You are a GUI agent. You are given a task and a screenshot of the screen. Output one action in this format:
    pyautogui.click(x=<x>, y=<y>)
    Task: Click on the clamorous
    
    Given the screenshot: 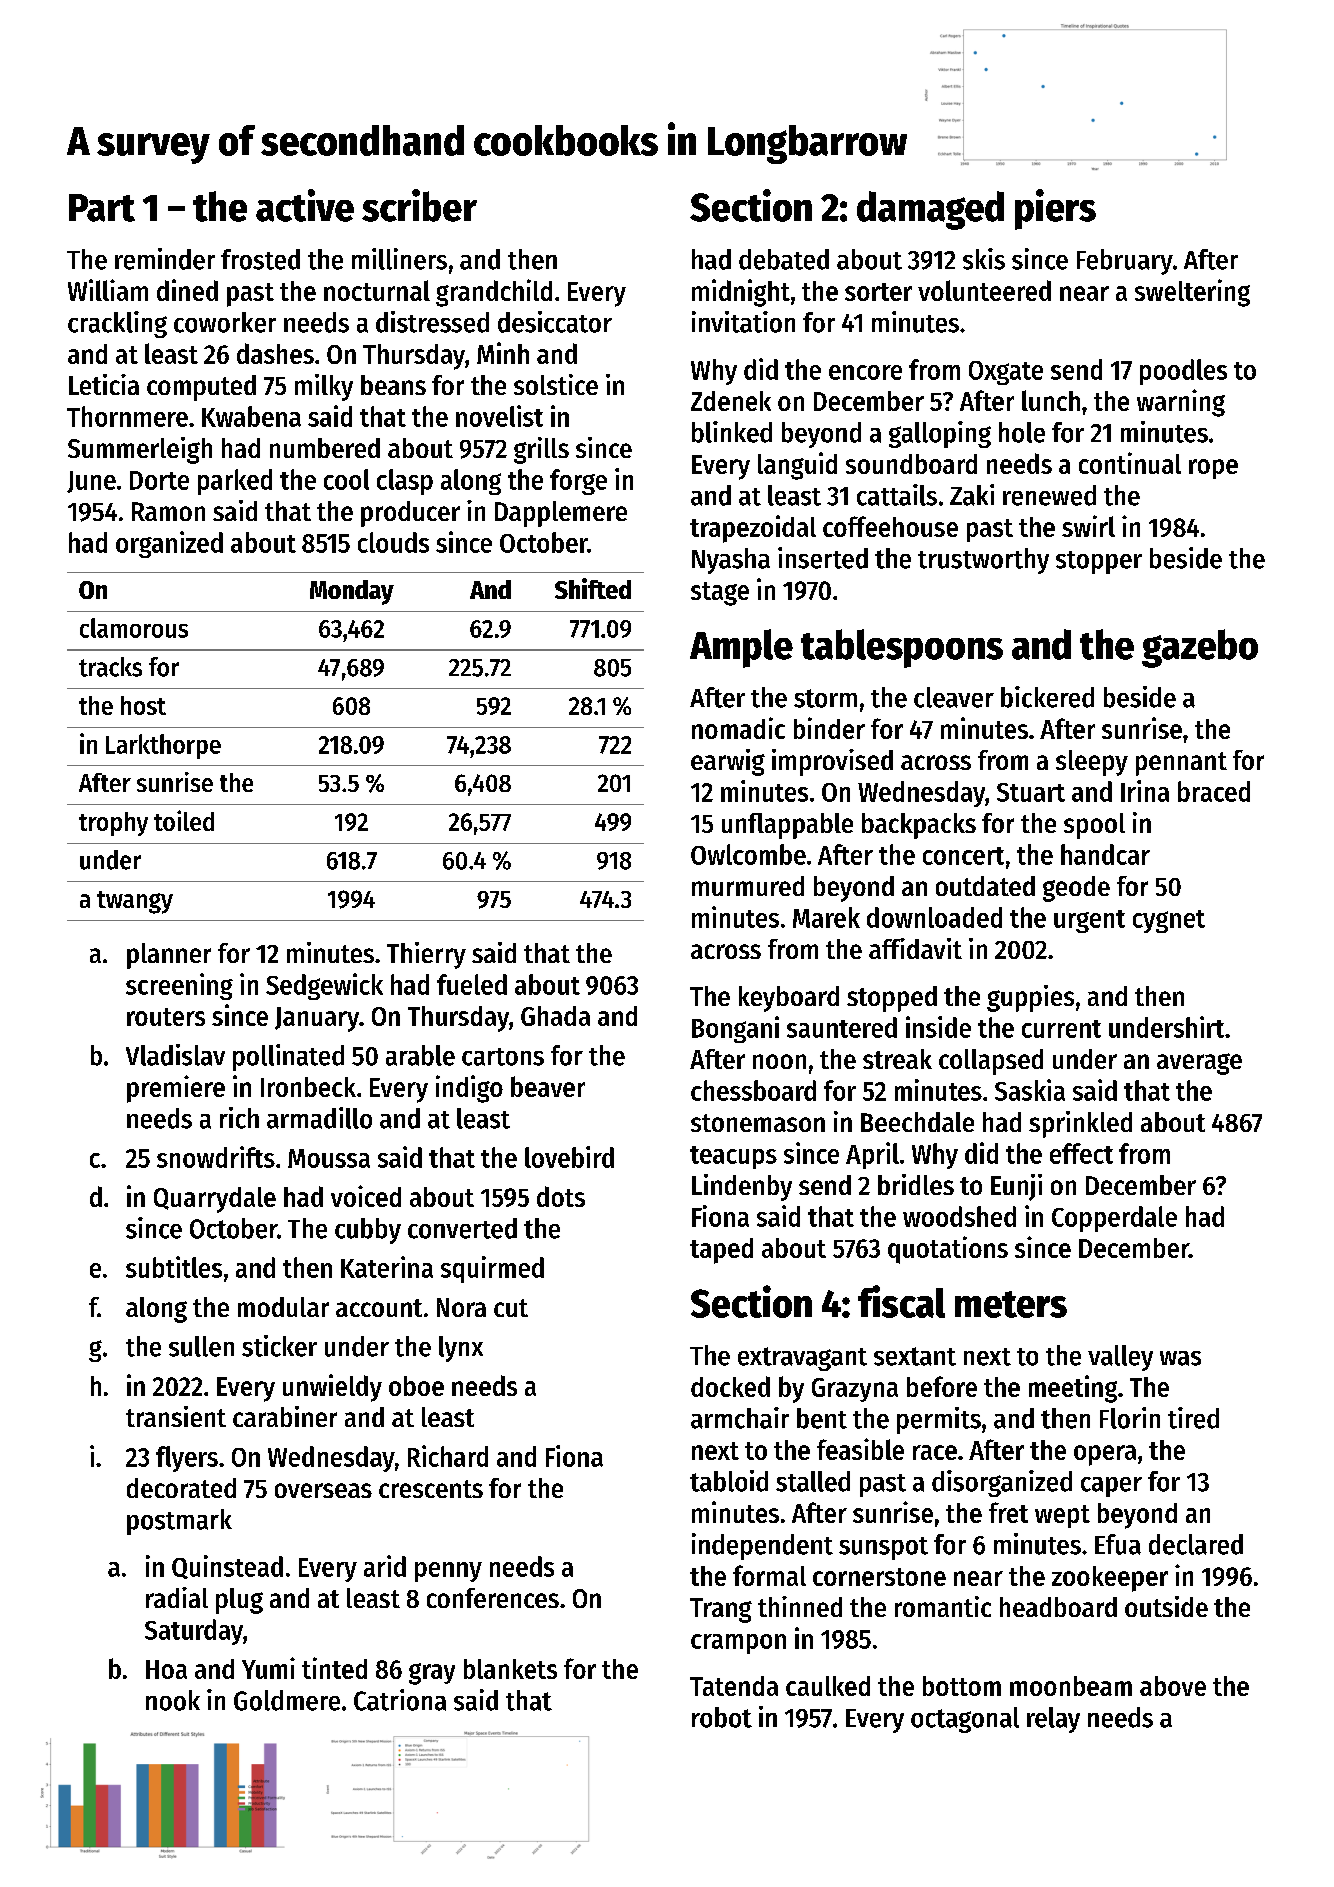 What is the action you would take?
    pyautogui.click(x=134, y=628)
